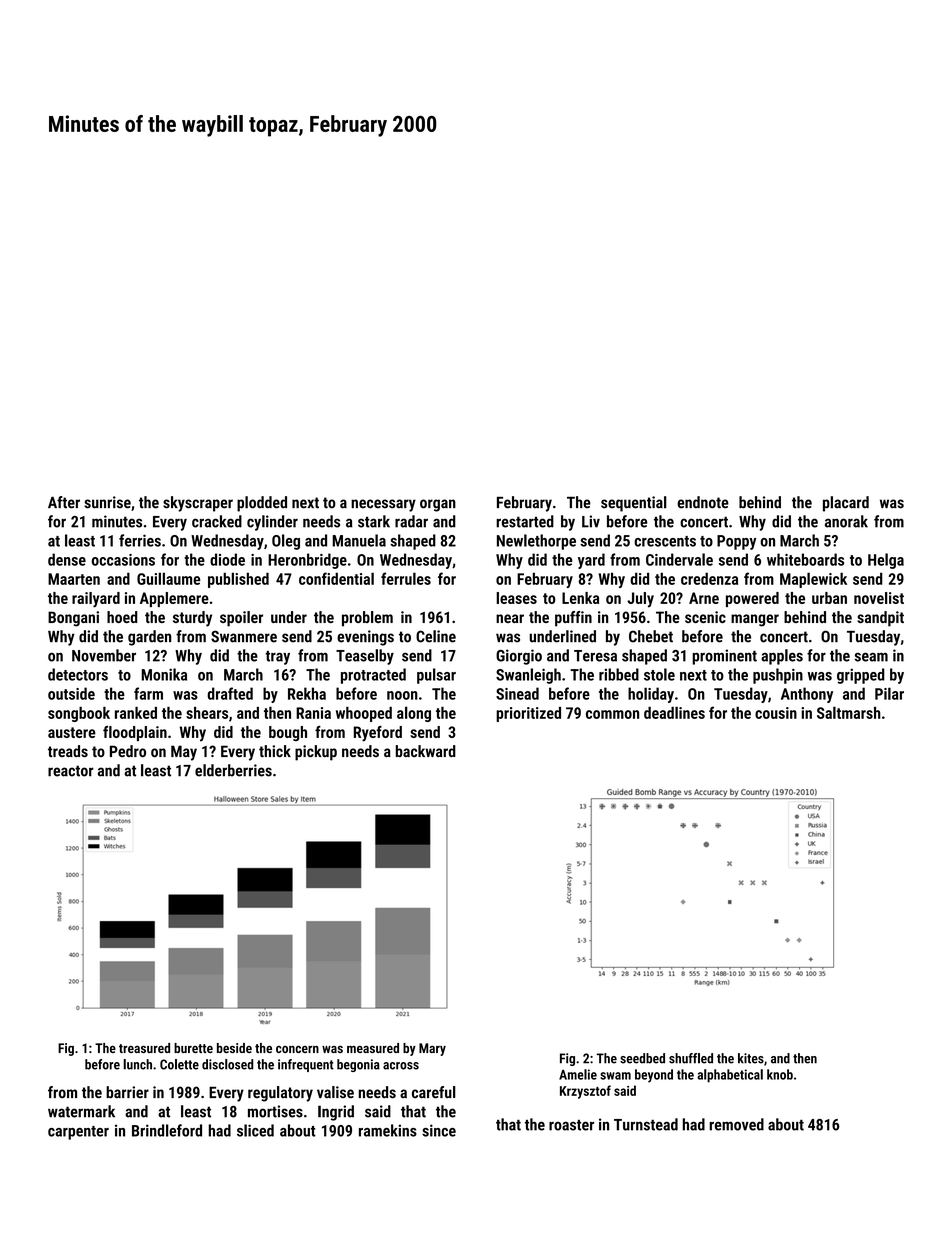 The width and height of the screenshot is (952, 1233). I want to click on measured, so click(373, 1048).
